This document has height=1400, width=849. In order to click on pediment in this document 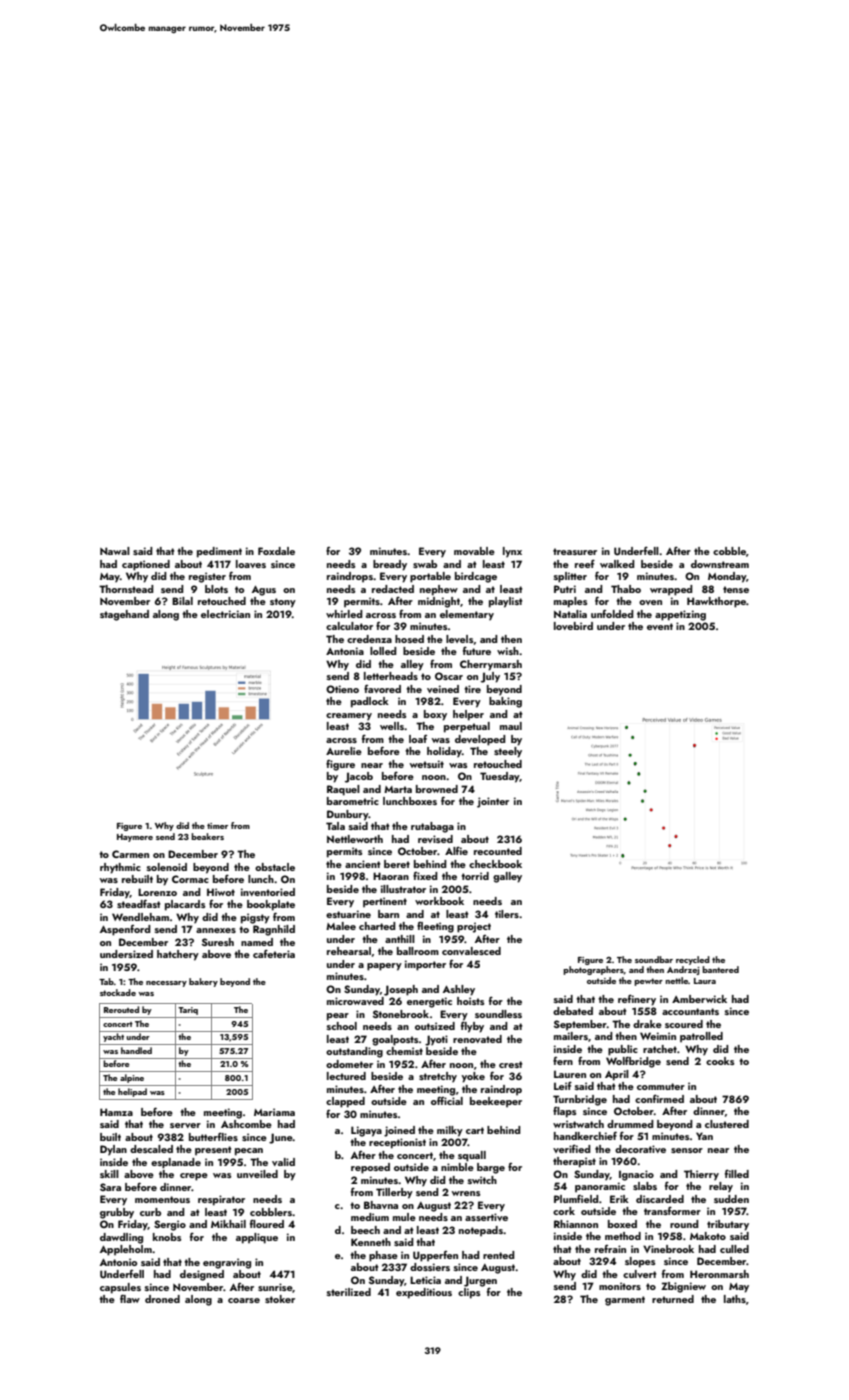, I will do `click(219, 552)`.
